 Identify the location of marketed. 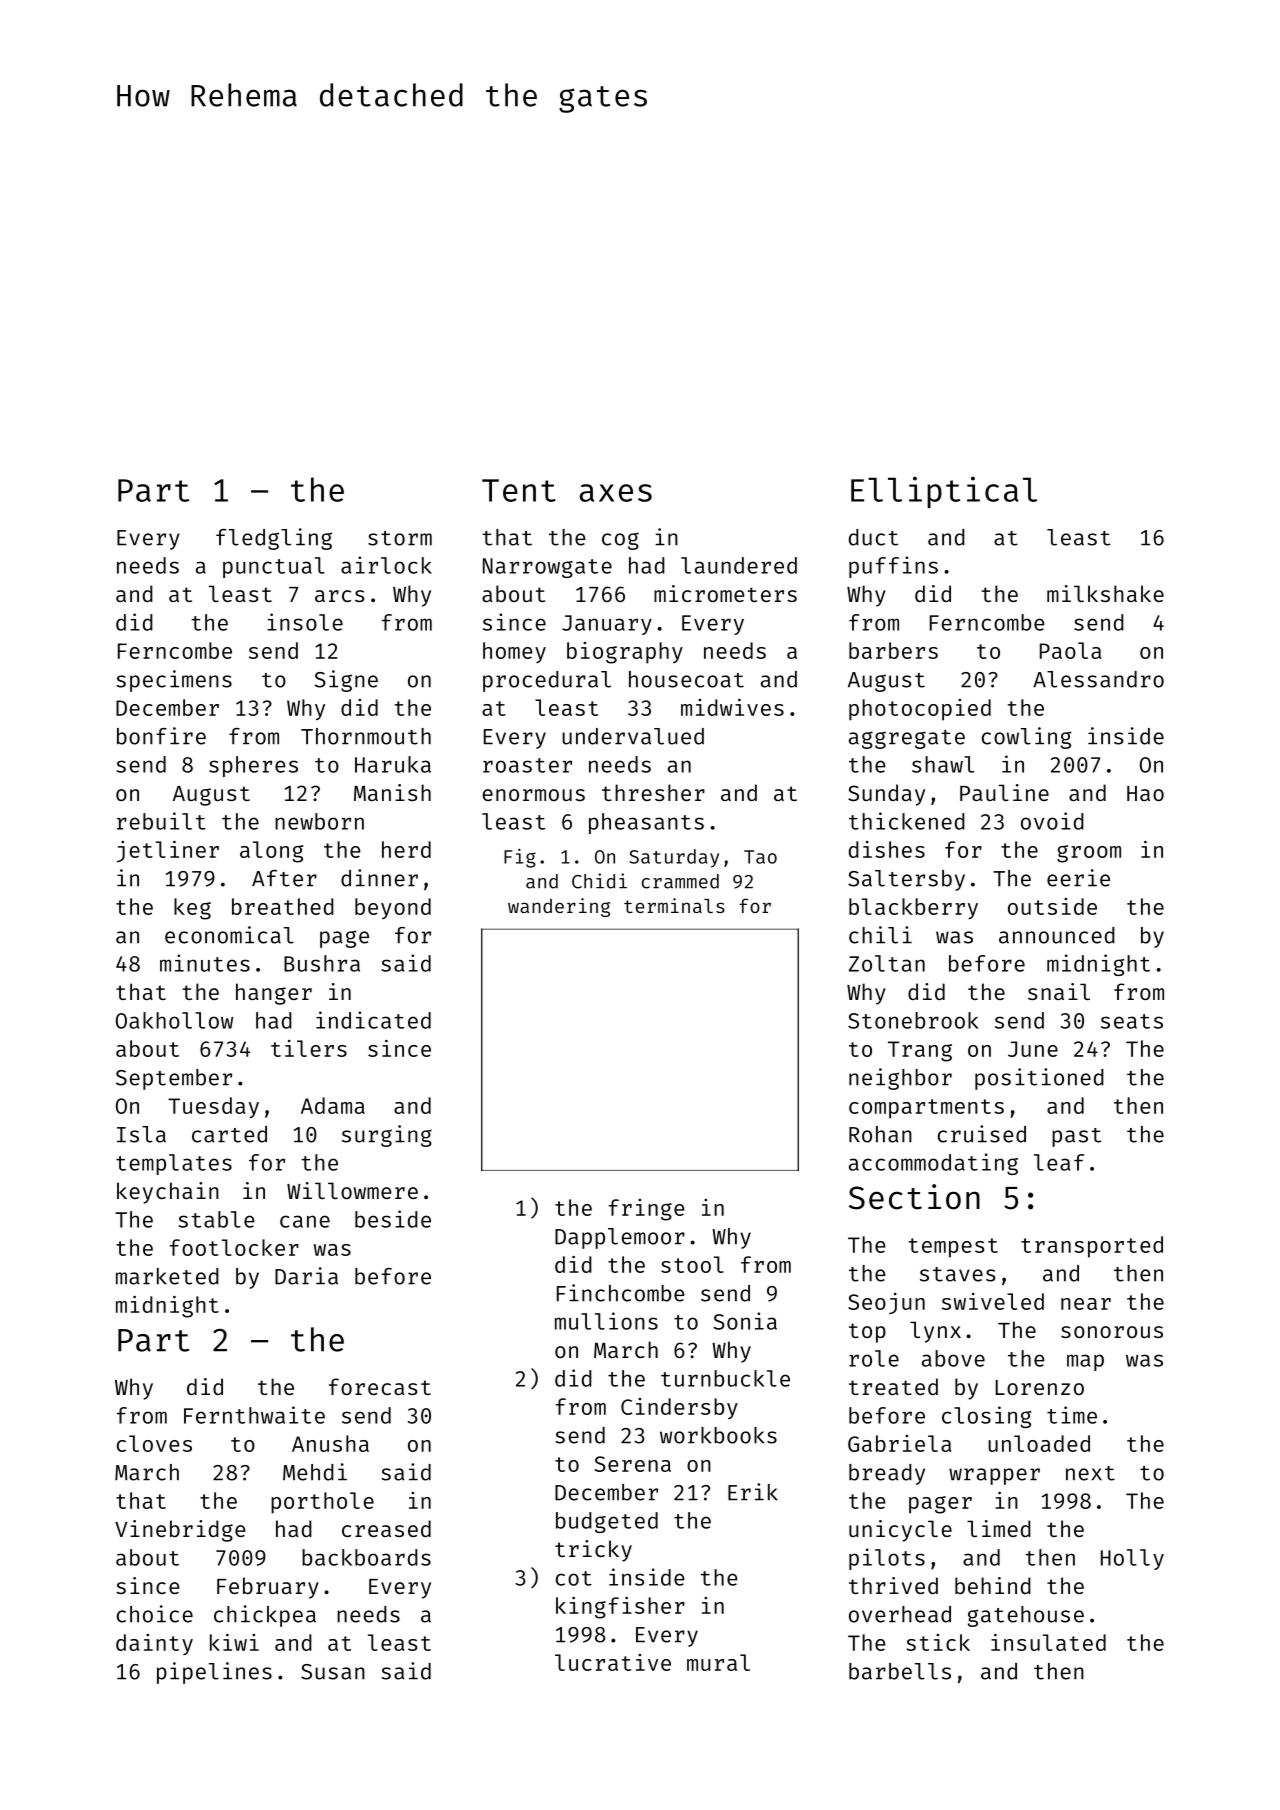
(167, 1276).
